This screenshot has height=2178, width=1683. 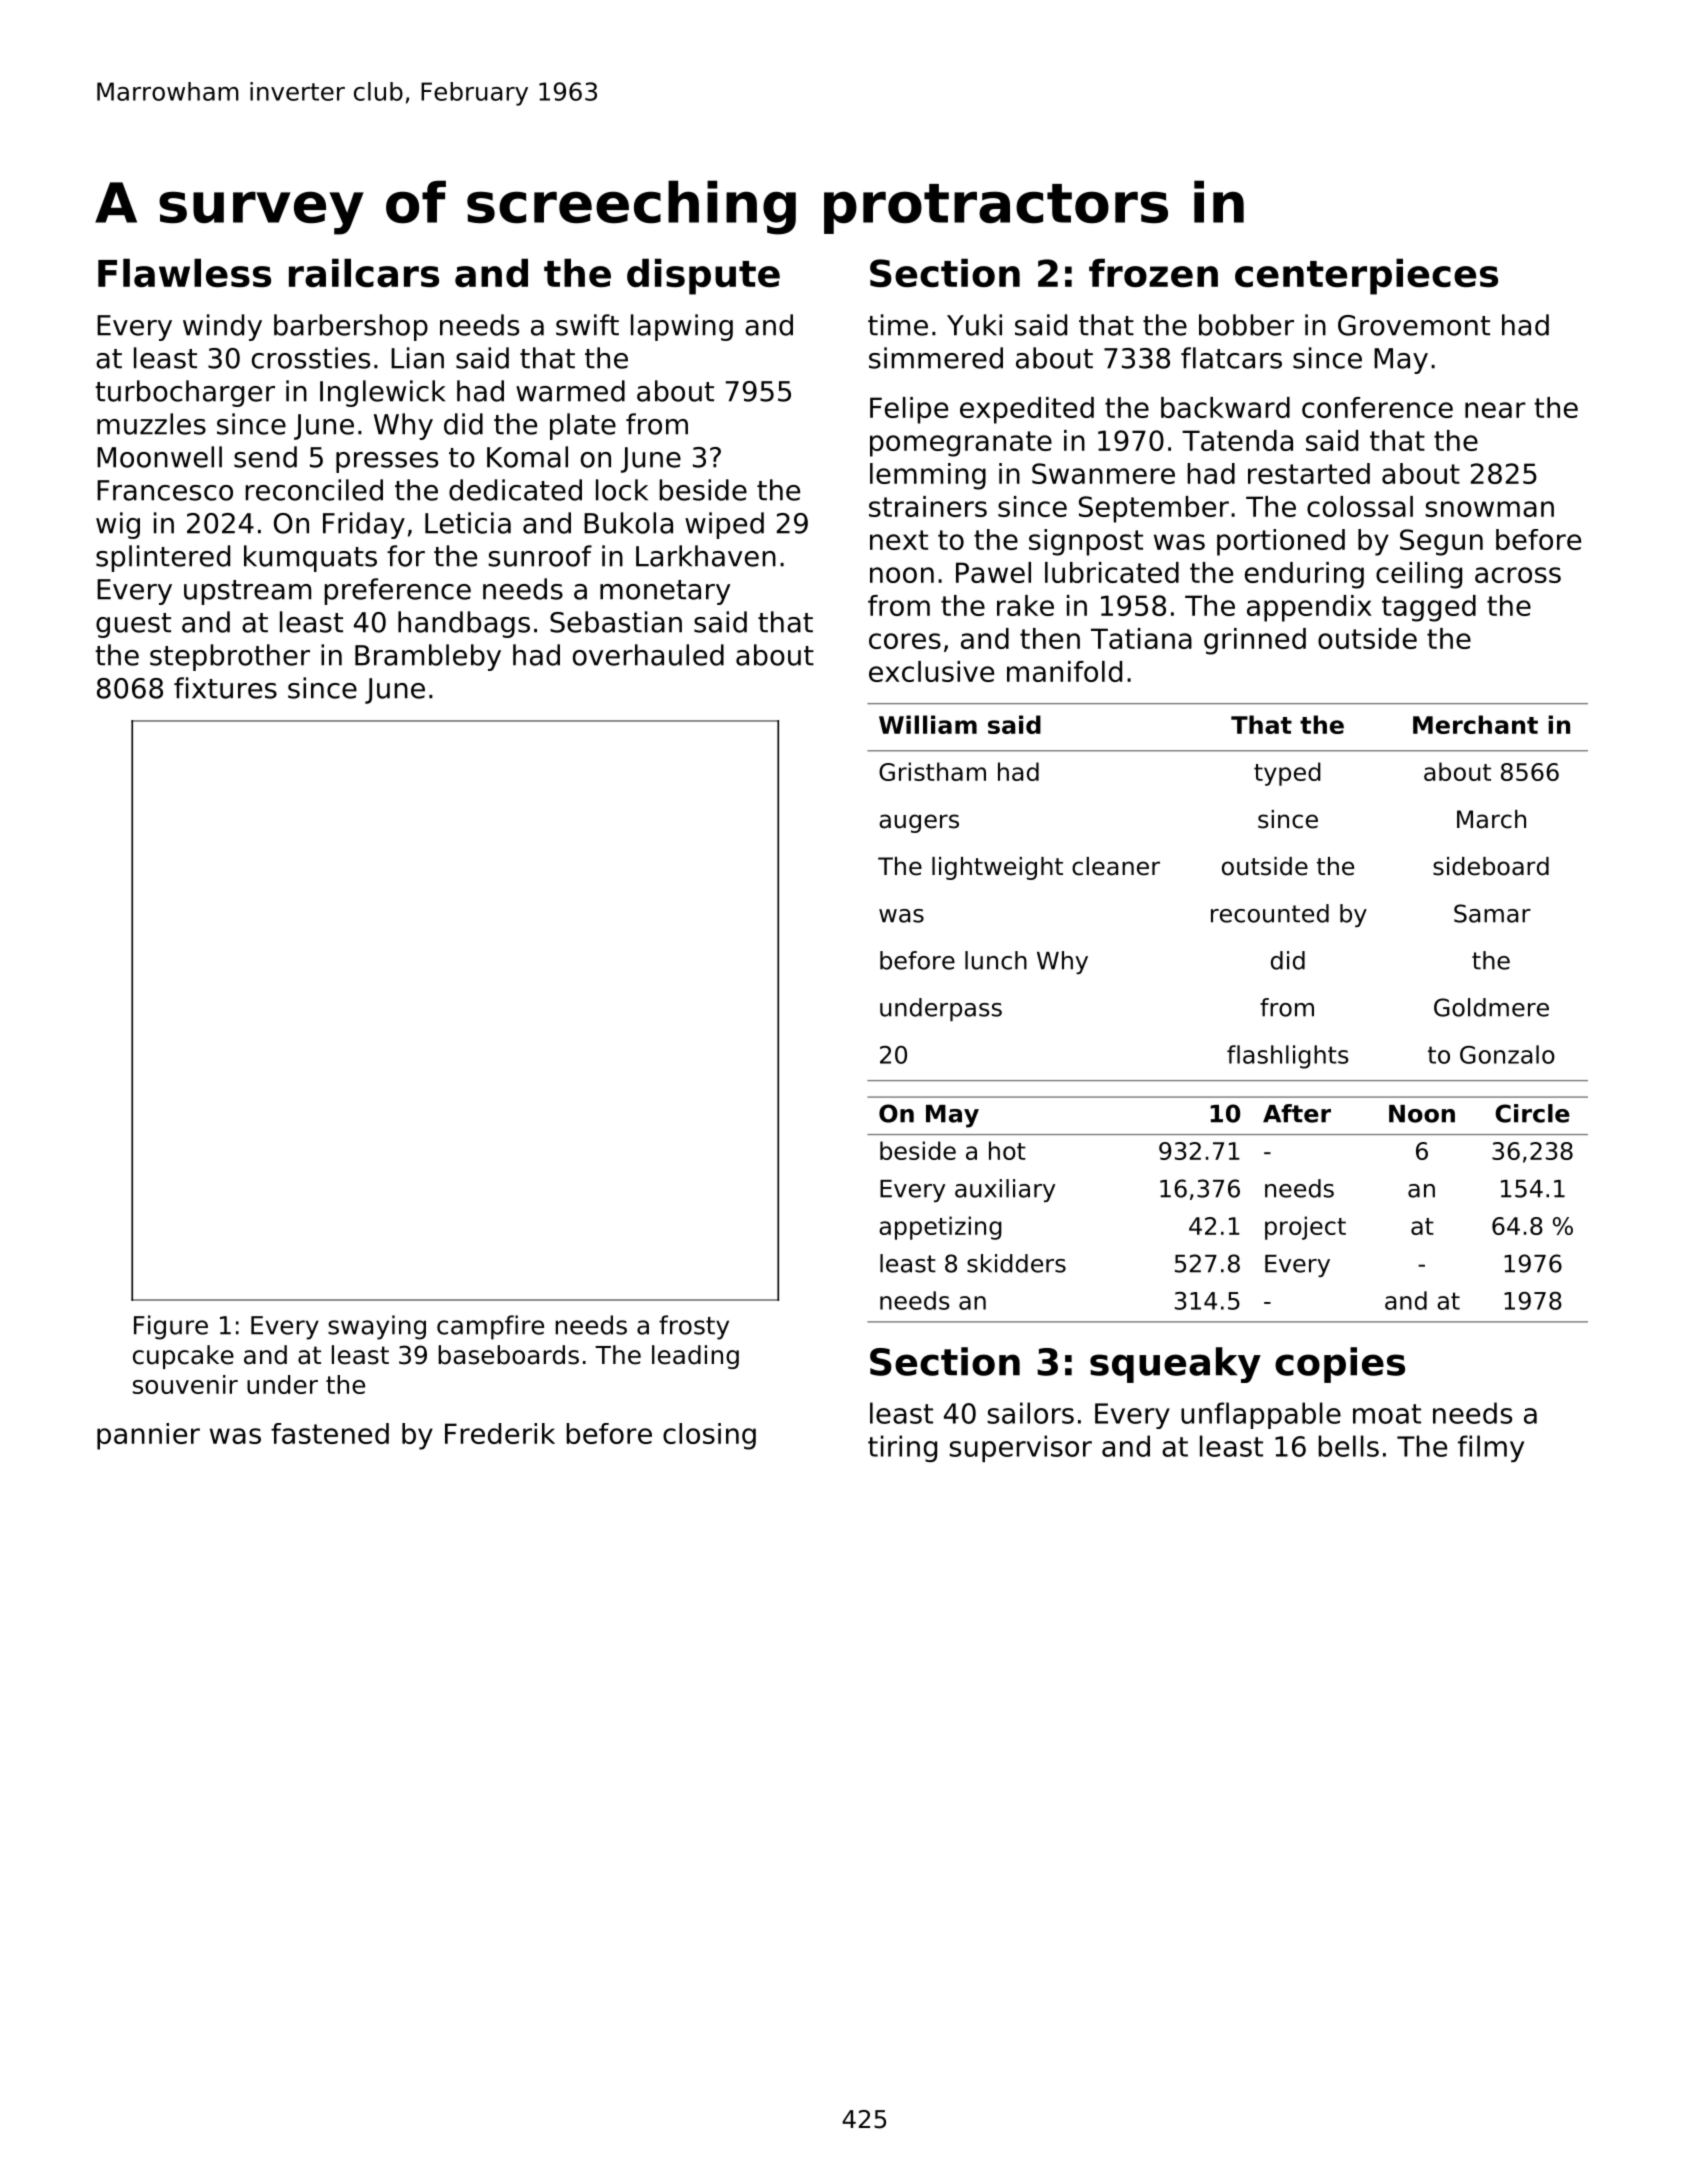 I want to click on Figure, so click(x=171, y=1327).
